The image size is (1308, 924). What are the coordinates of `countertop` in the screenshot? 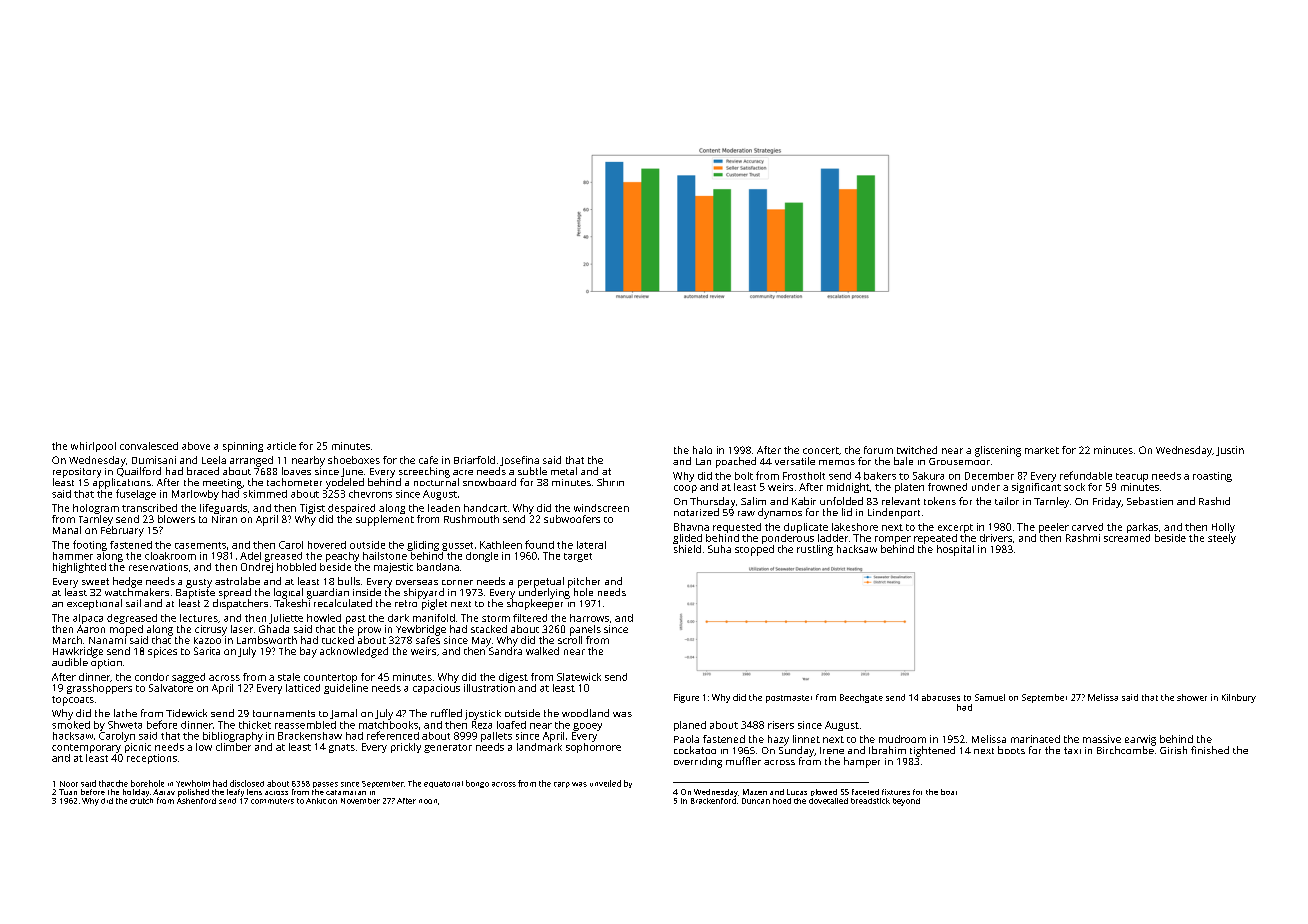 It's located at (330, 678).
